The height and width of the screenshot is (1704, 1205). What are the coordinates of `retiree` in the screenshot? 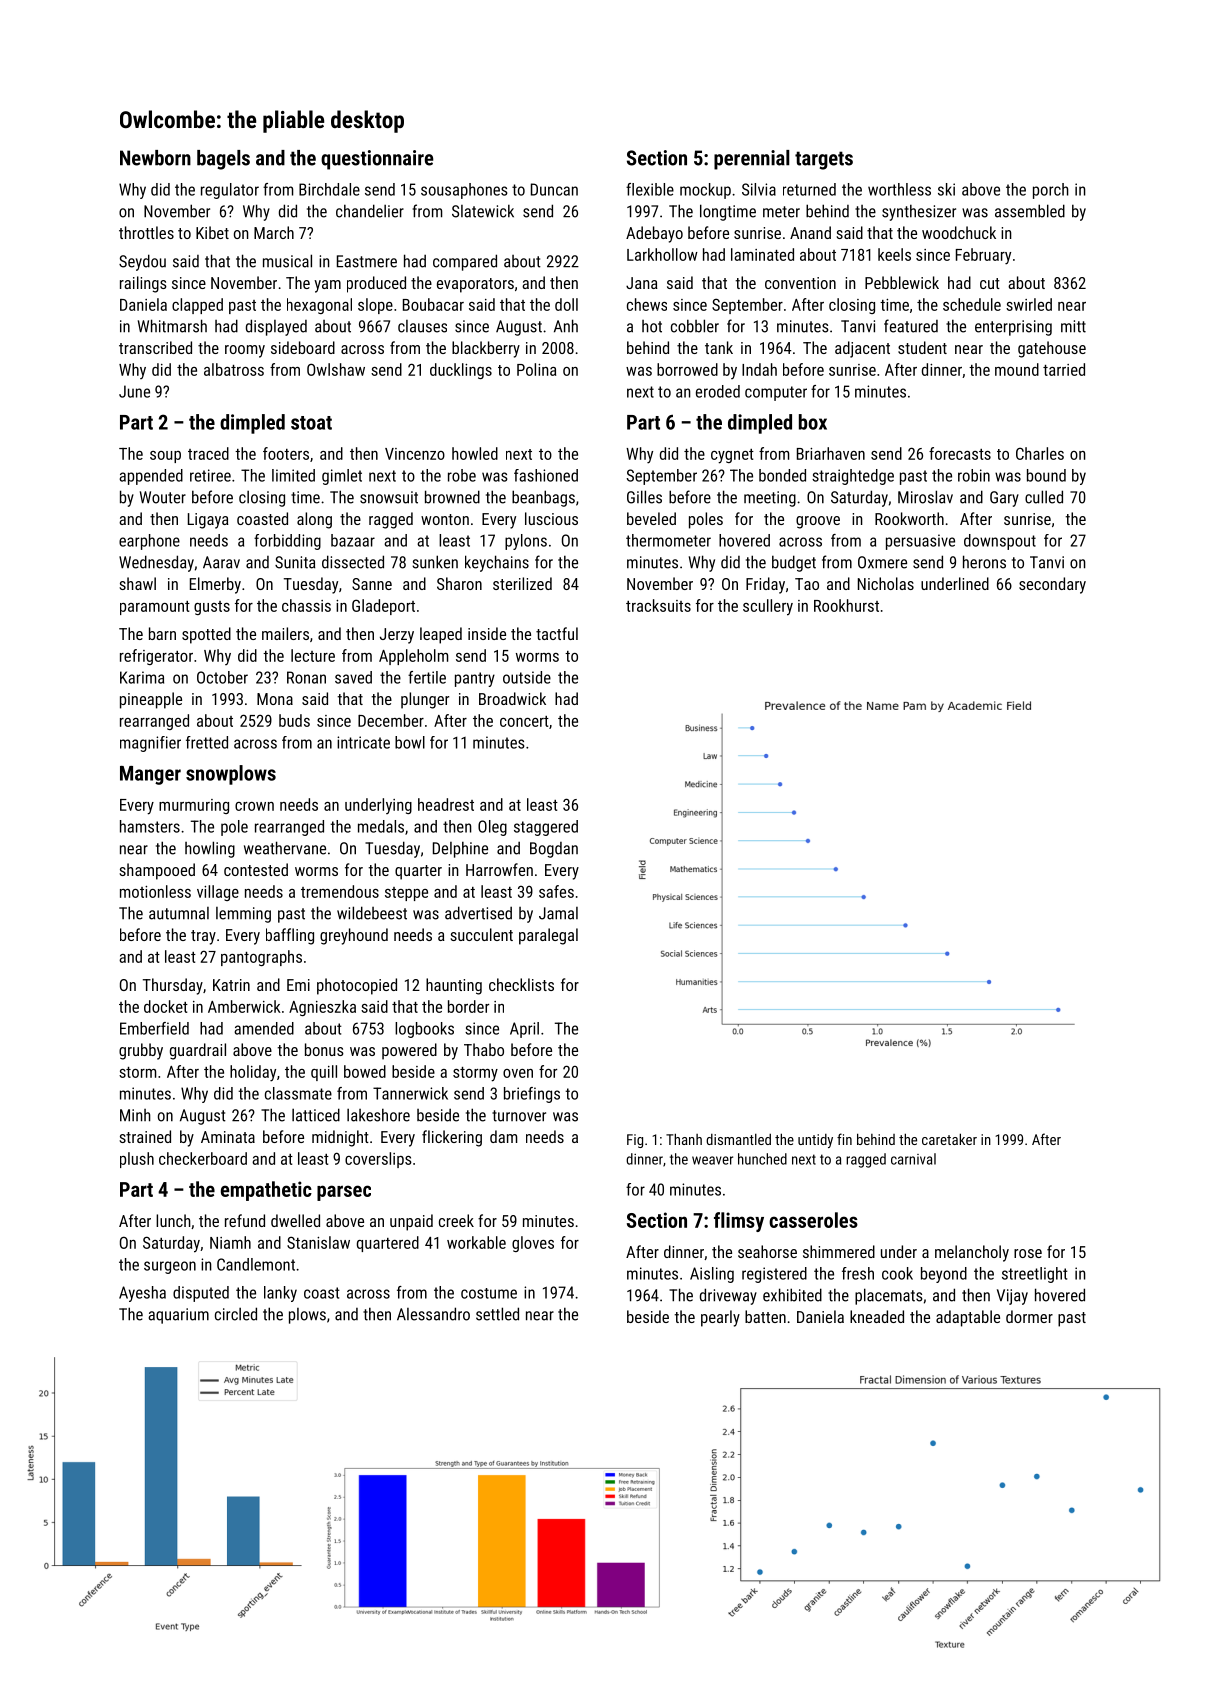 It's located at (210, 475).
